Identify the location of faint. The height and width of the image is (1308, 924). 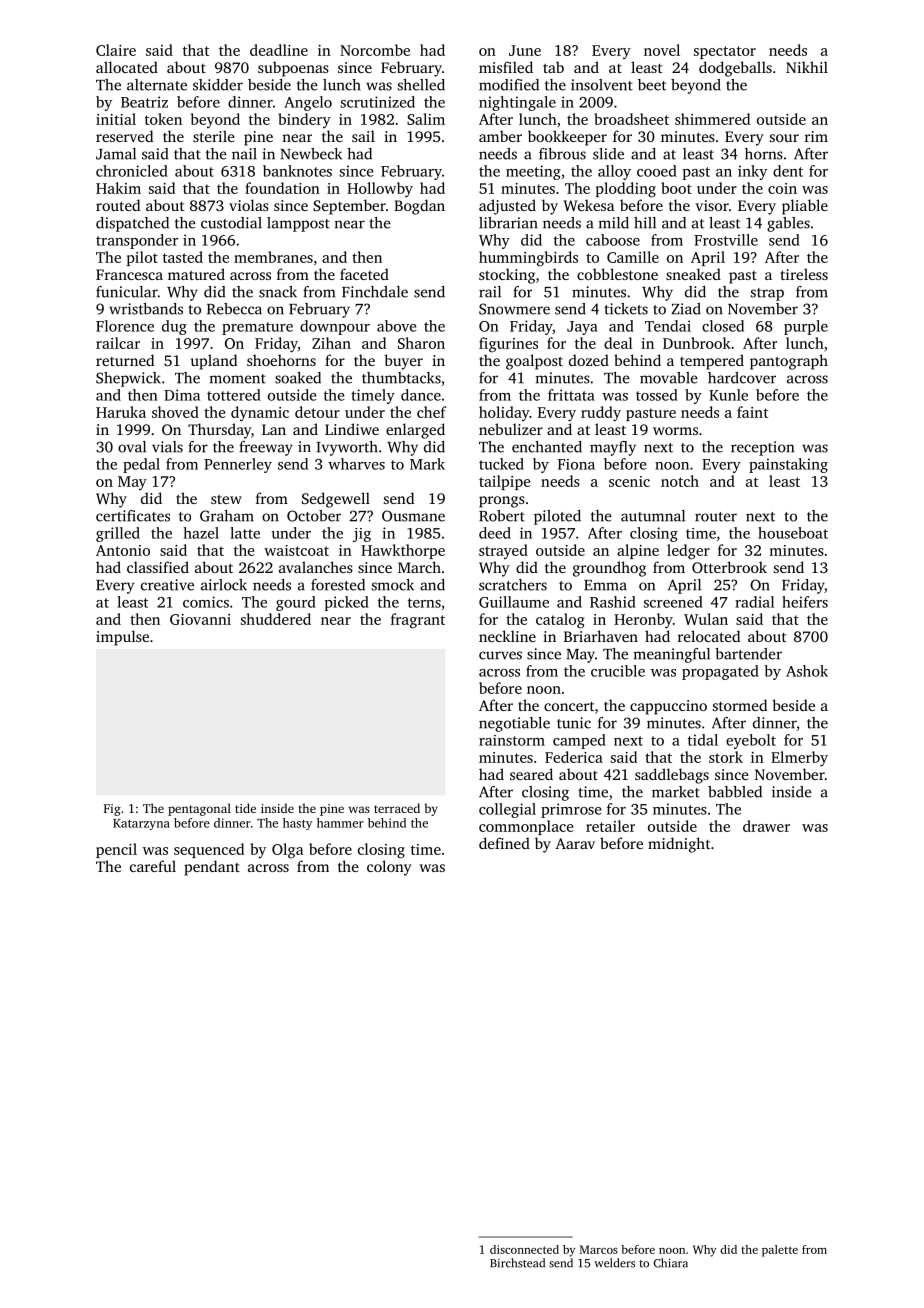
(752, 412).
